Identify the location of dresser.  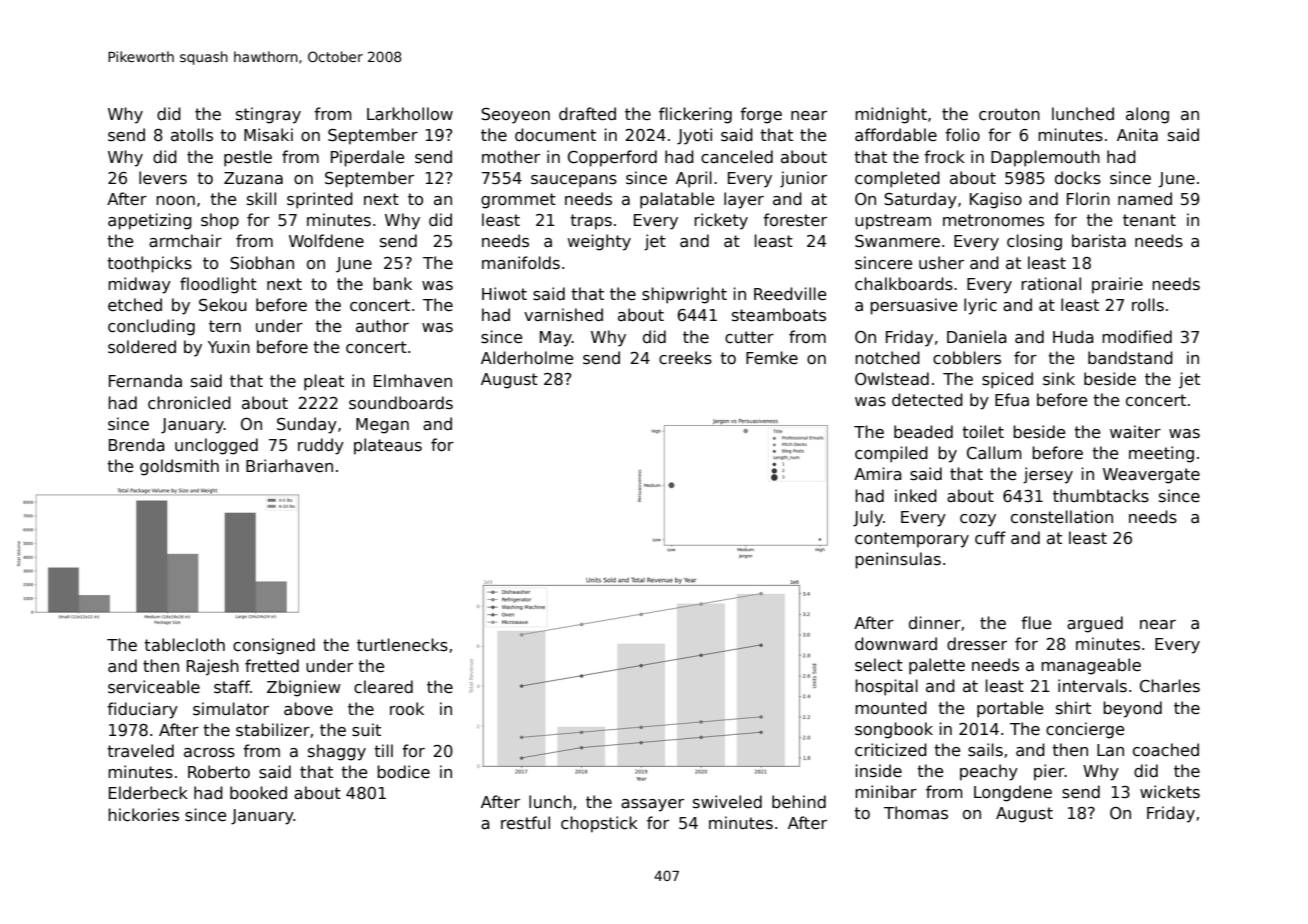
(977, 644).
